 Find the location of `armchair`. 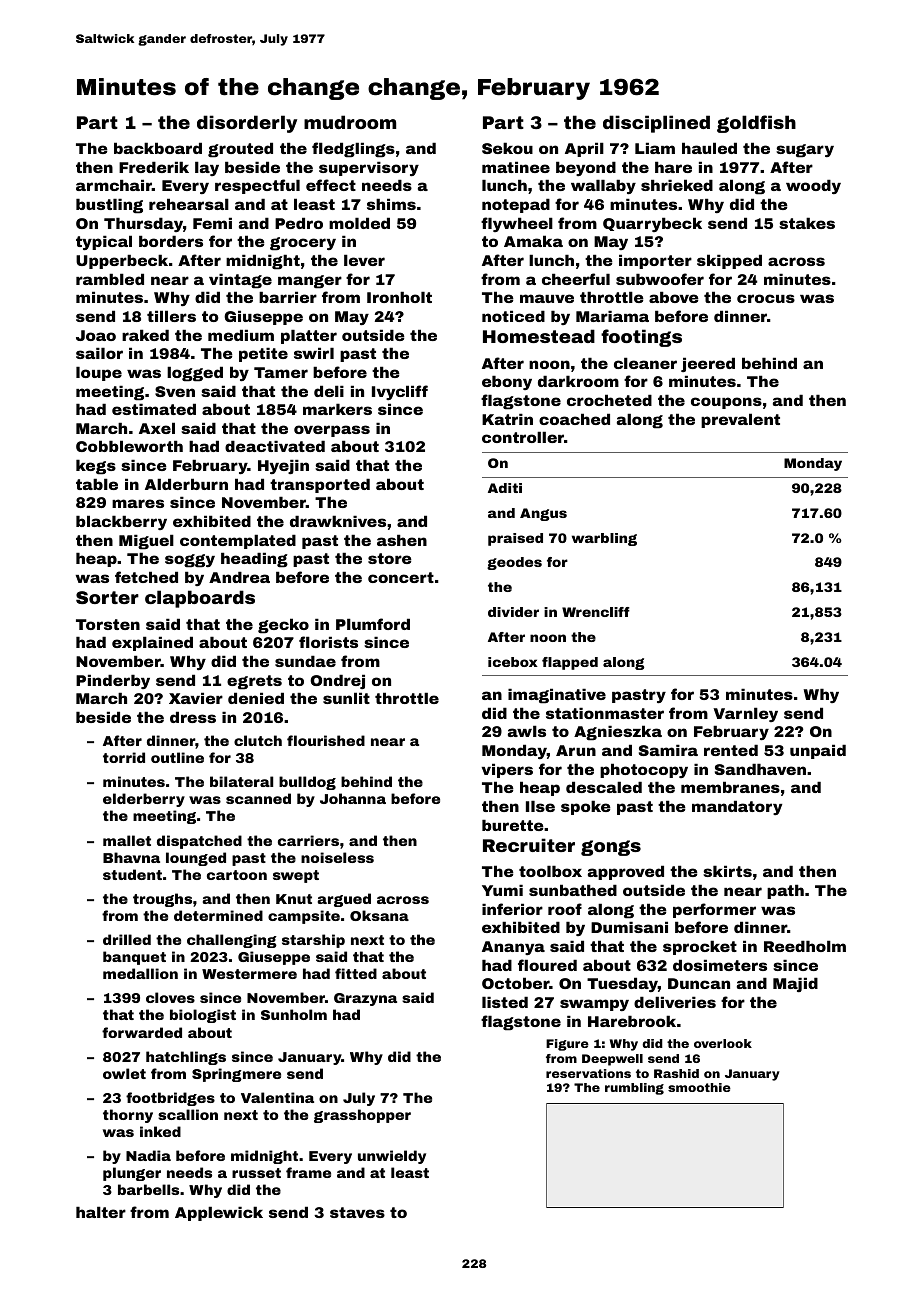

armchair is located at coordinates (114, 185).
